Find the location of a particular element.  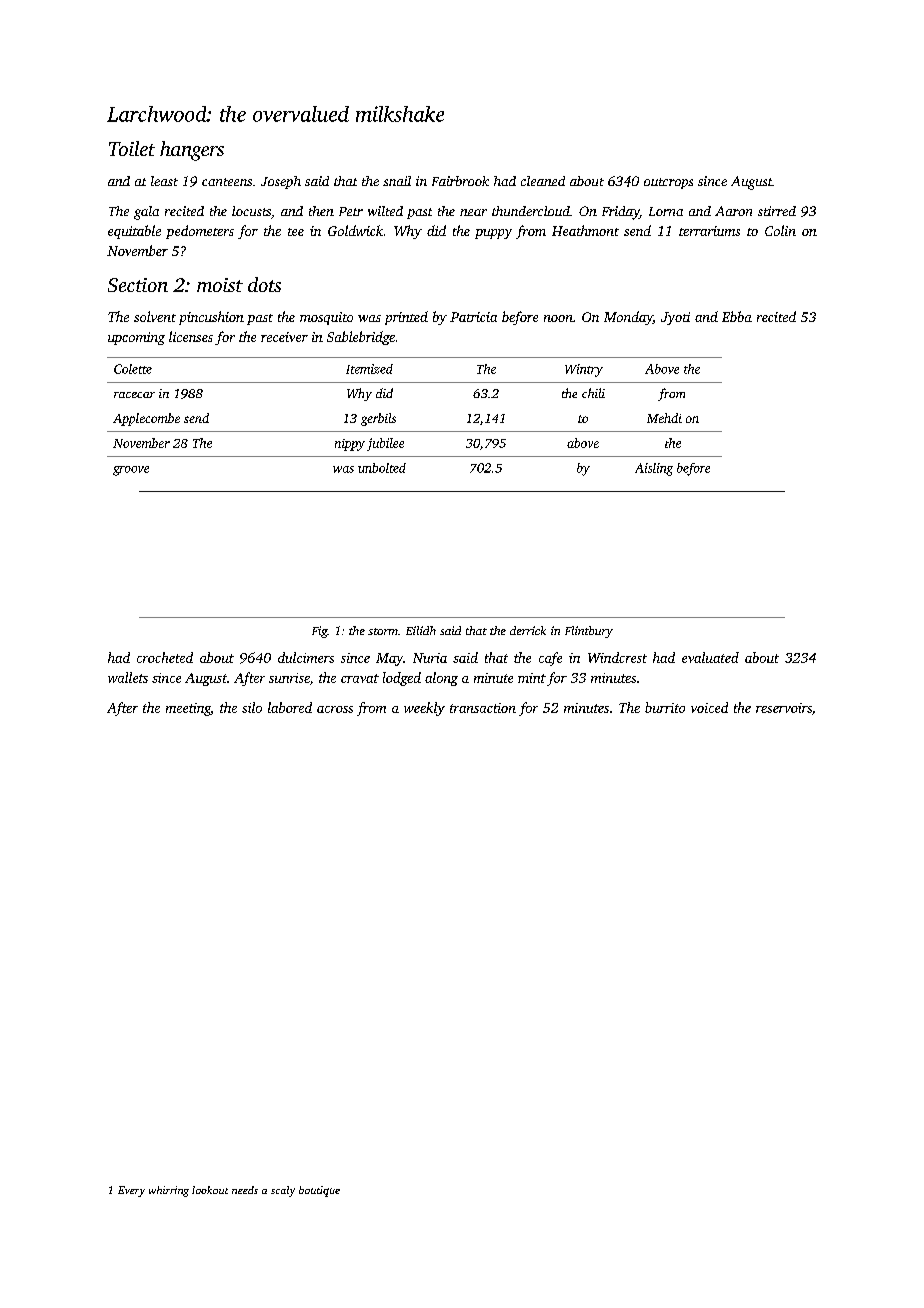

silo is located at coordinates (252, 707).
